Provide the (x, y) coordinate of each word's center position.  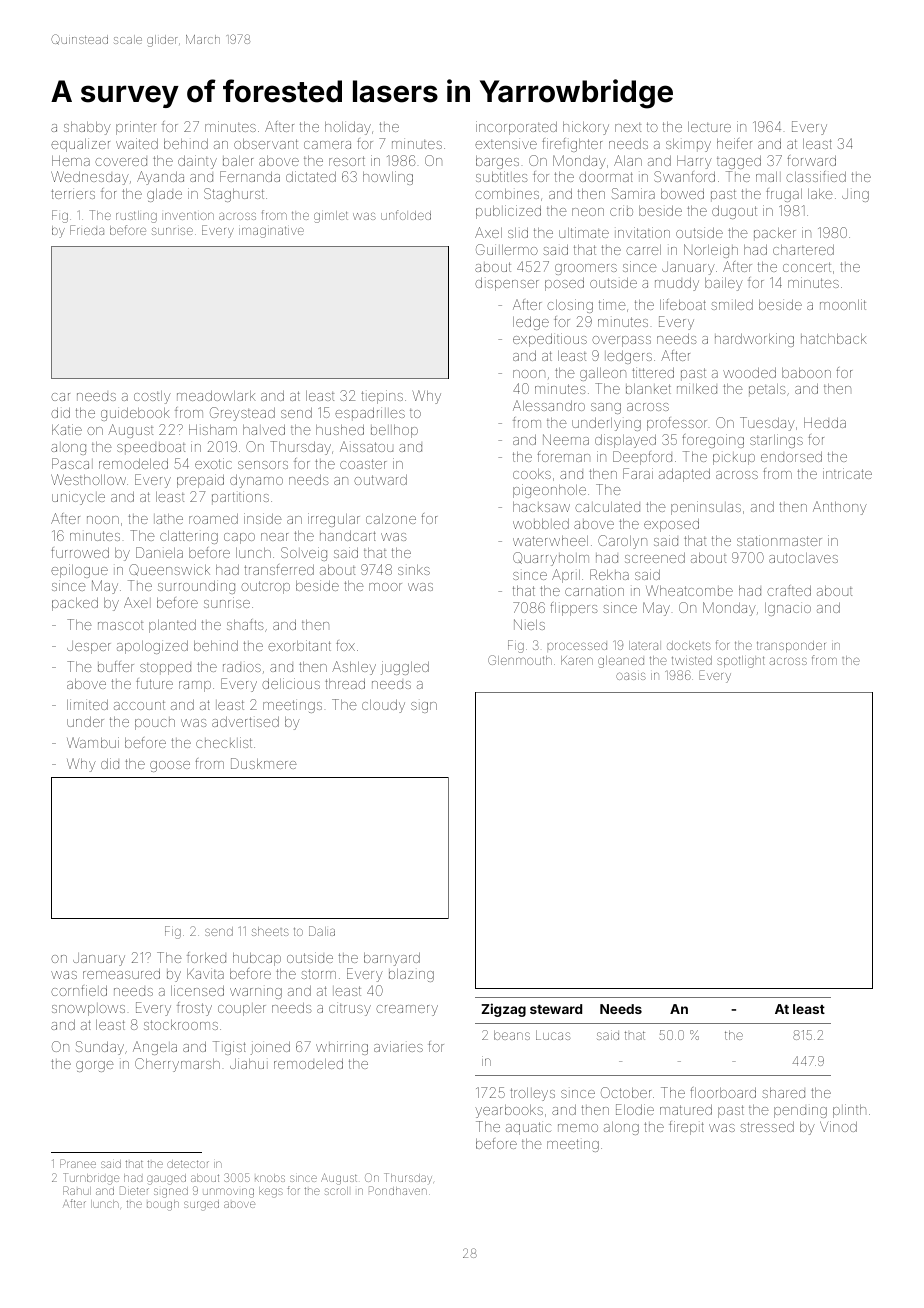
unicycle (78, 498)
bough (163, 1205)
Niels (529, 624)
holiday (348, 128)
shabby (87, 128)
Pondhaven (398, 1190)
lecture (709, 127)
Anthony (840, 508)
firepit (686, 1128)
